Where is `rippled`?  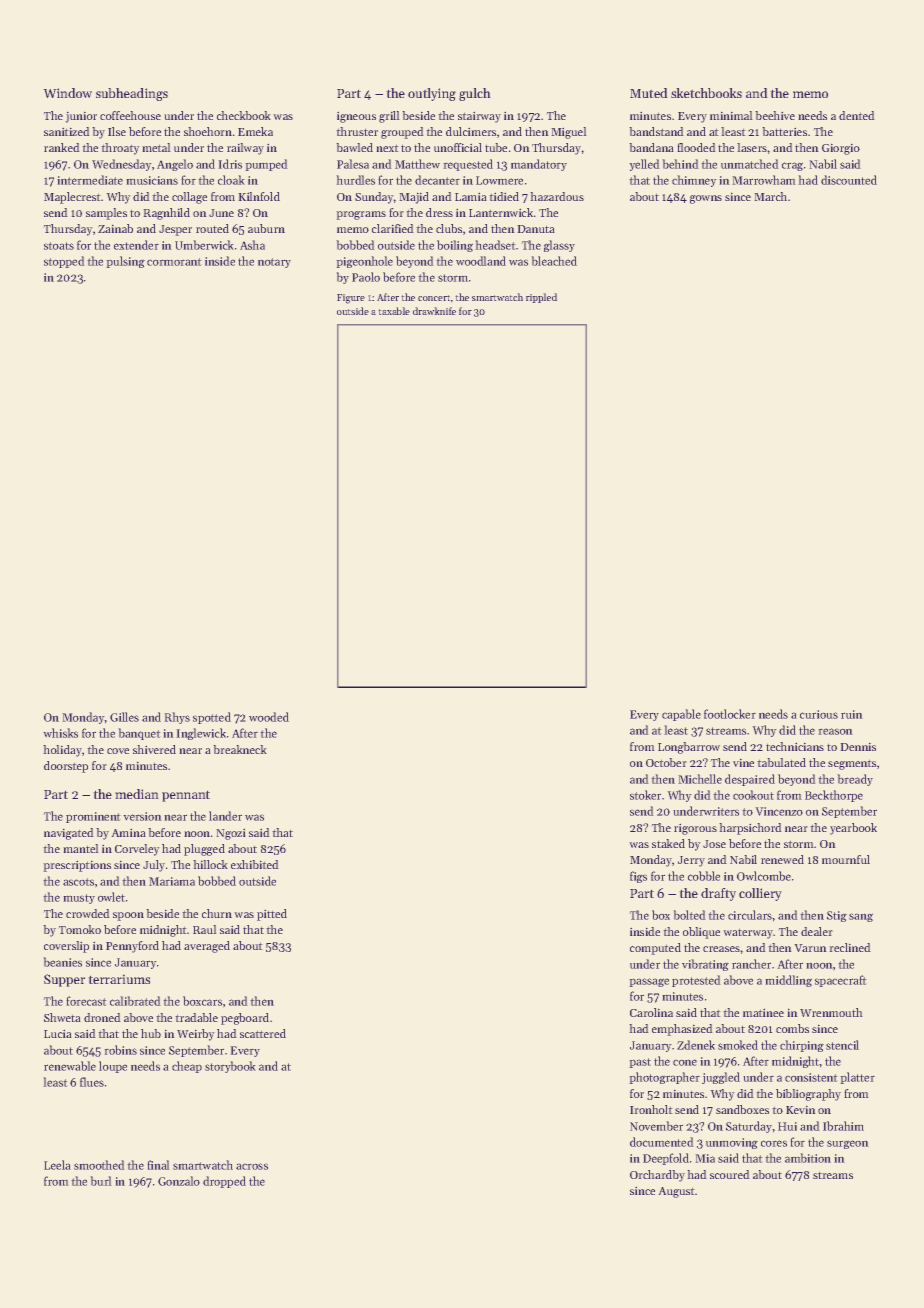 rippled is located at coordinates (541, 298).
